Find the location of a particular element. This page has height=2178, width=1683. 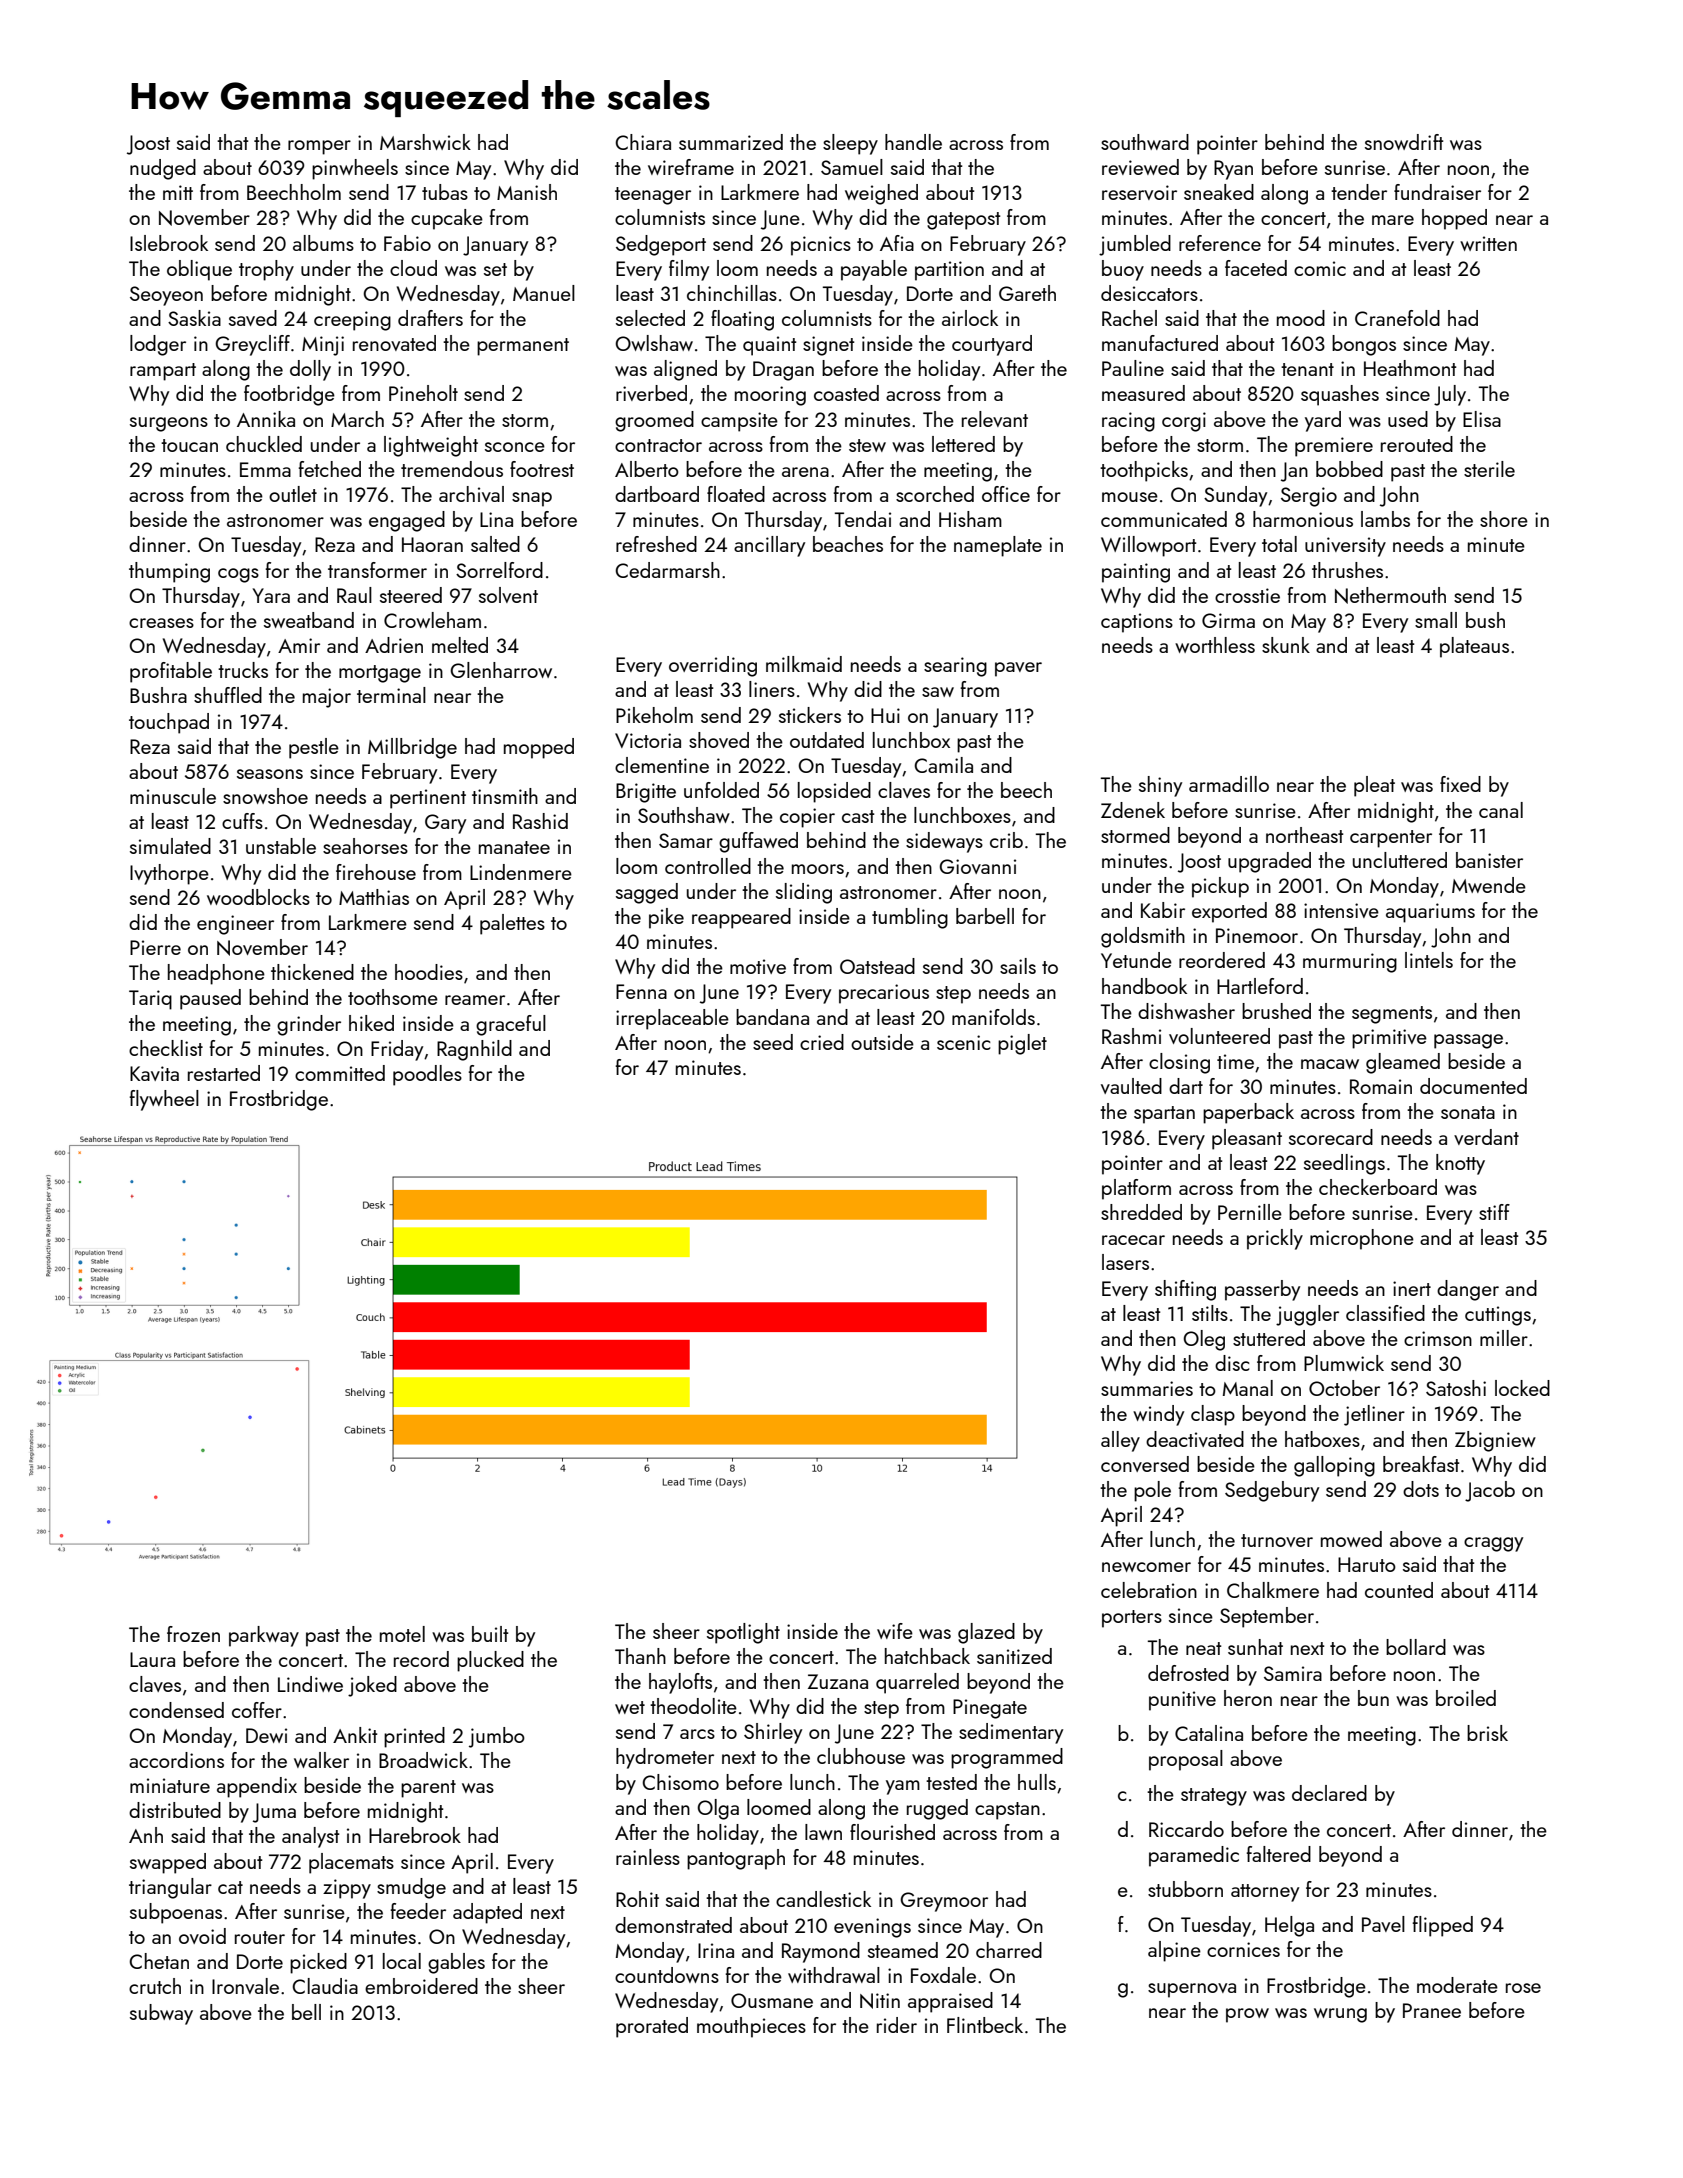

nudged is located at coordinates (163, 169).
